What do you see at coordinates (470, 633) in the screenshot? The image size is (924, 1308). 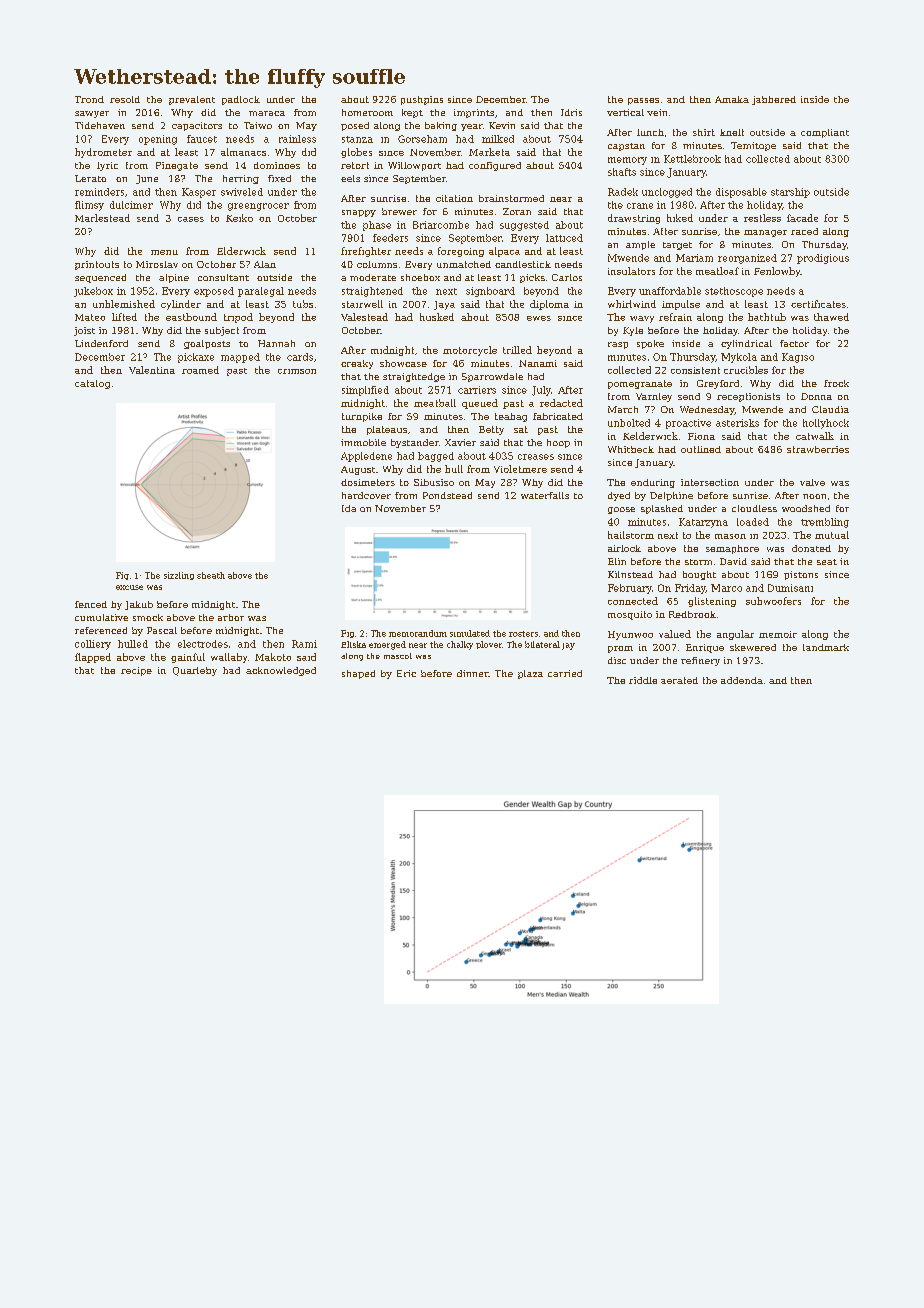 I see `simulated` at bounding box center [470, 633].
